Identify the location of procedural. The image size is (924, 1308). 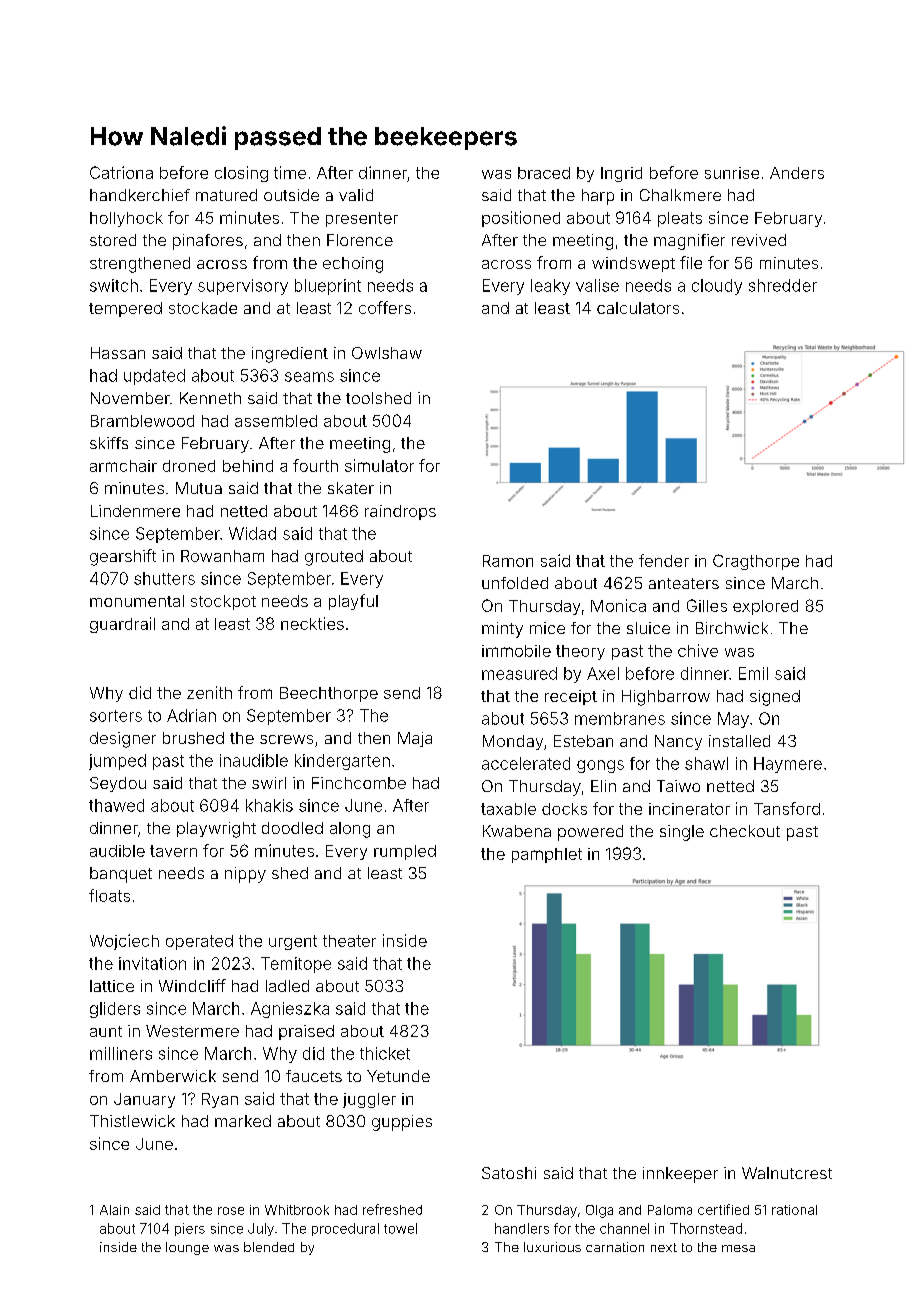
(345, 1229).
